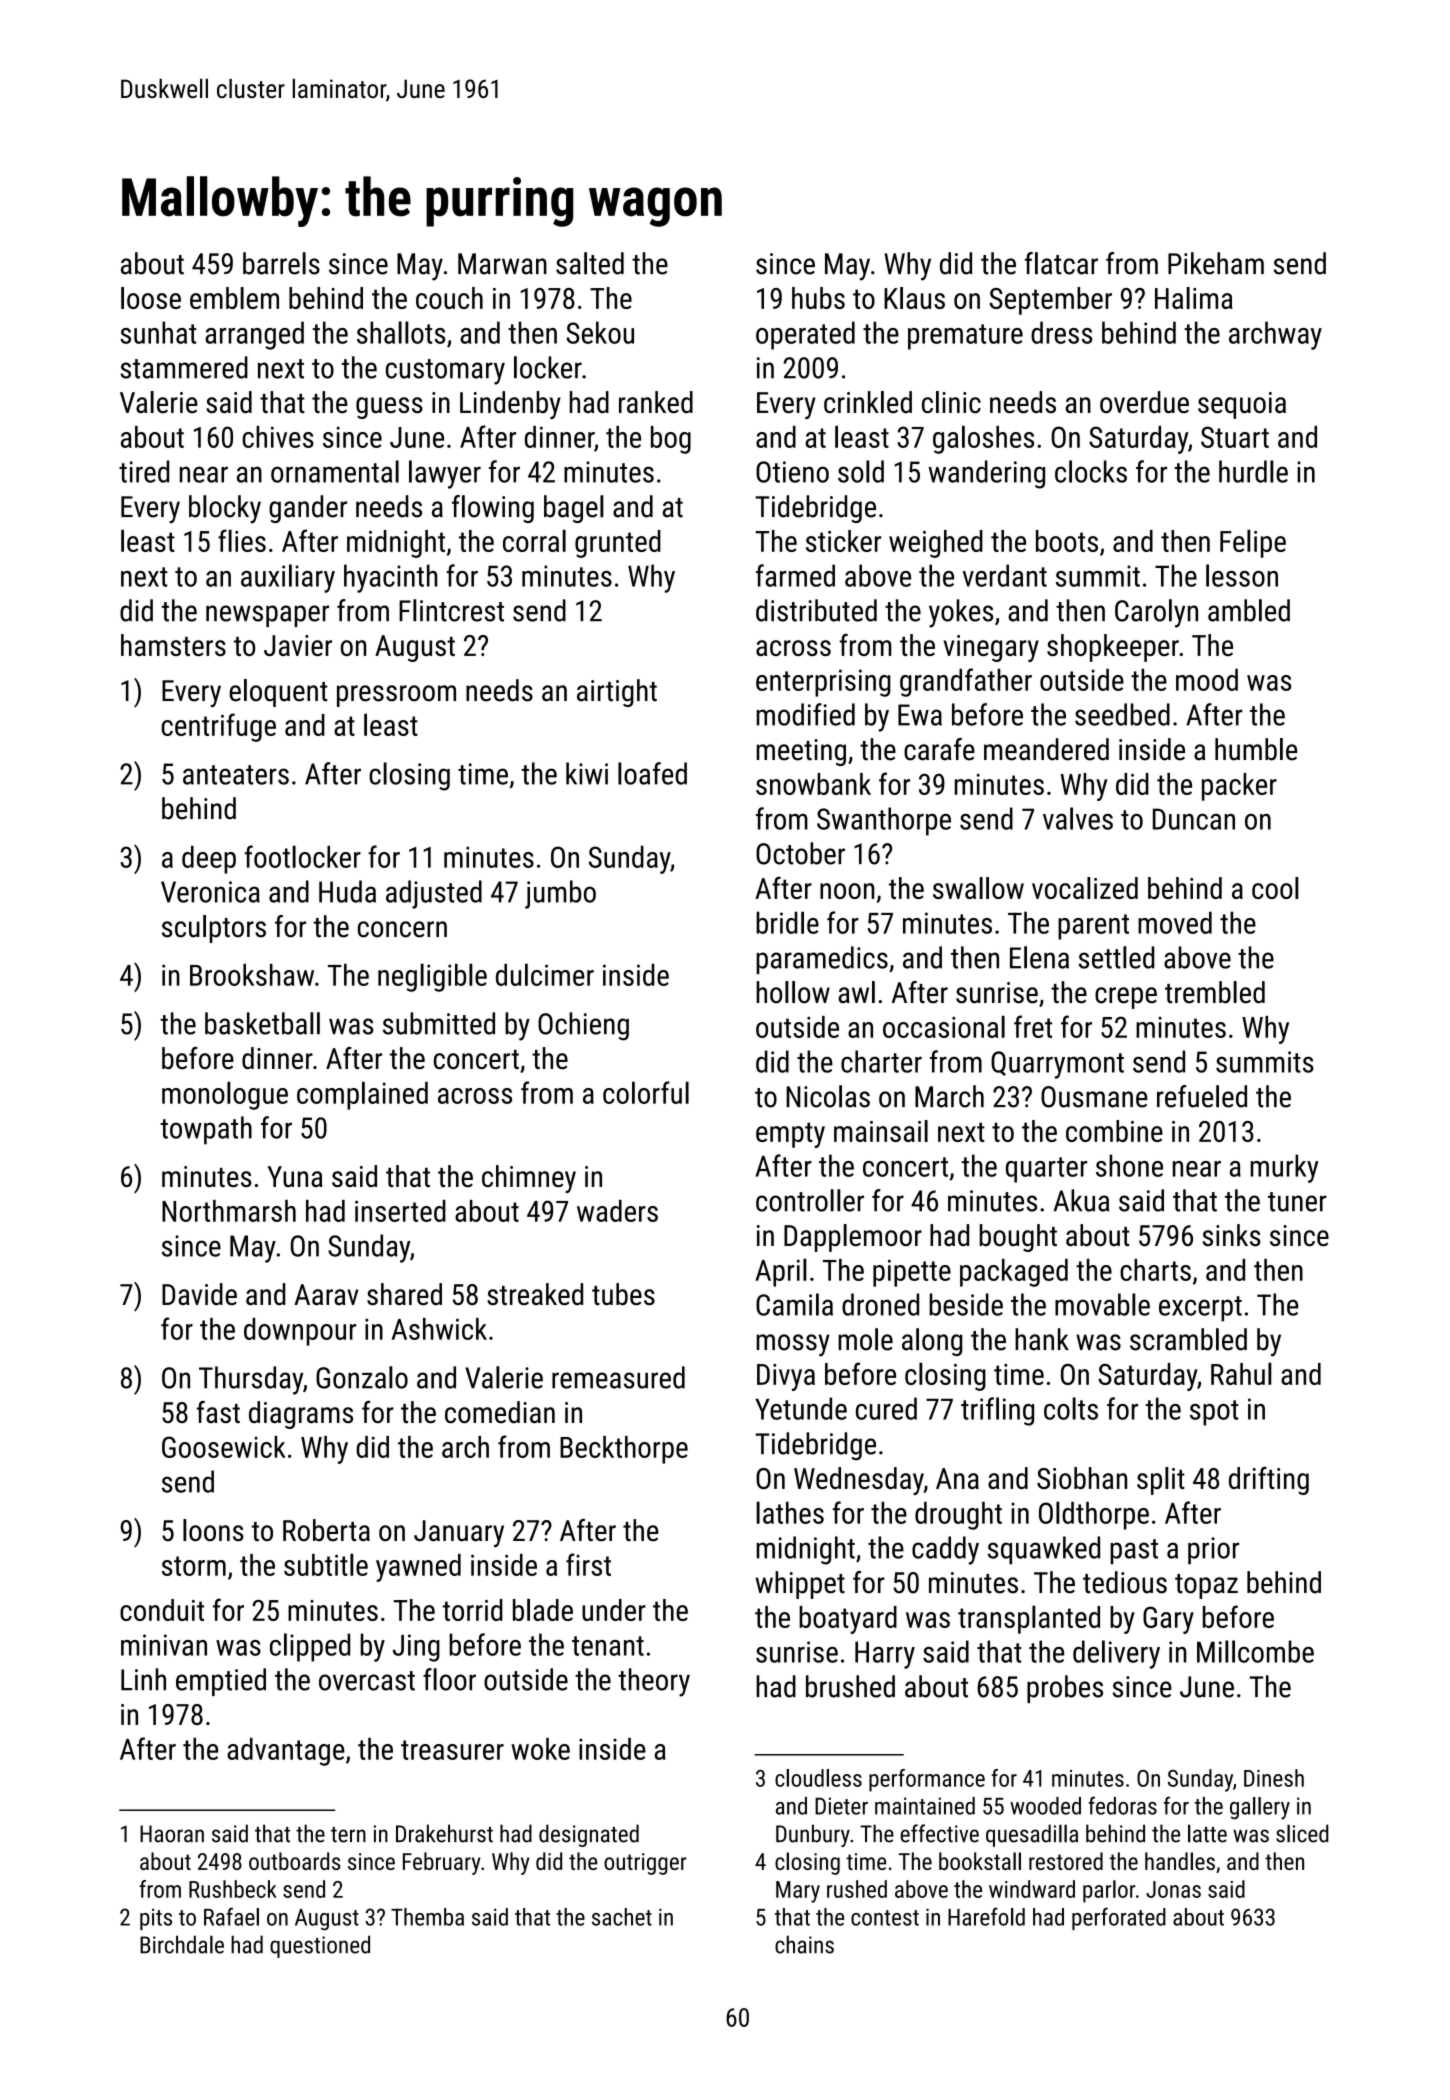  Describe the element at coordinates (213, 1530) in the page. I see `loons` at that location.
